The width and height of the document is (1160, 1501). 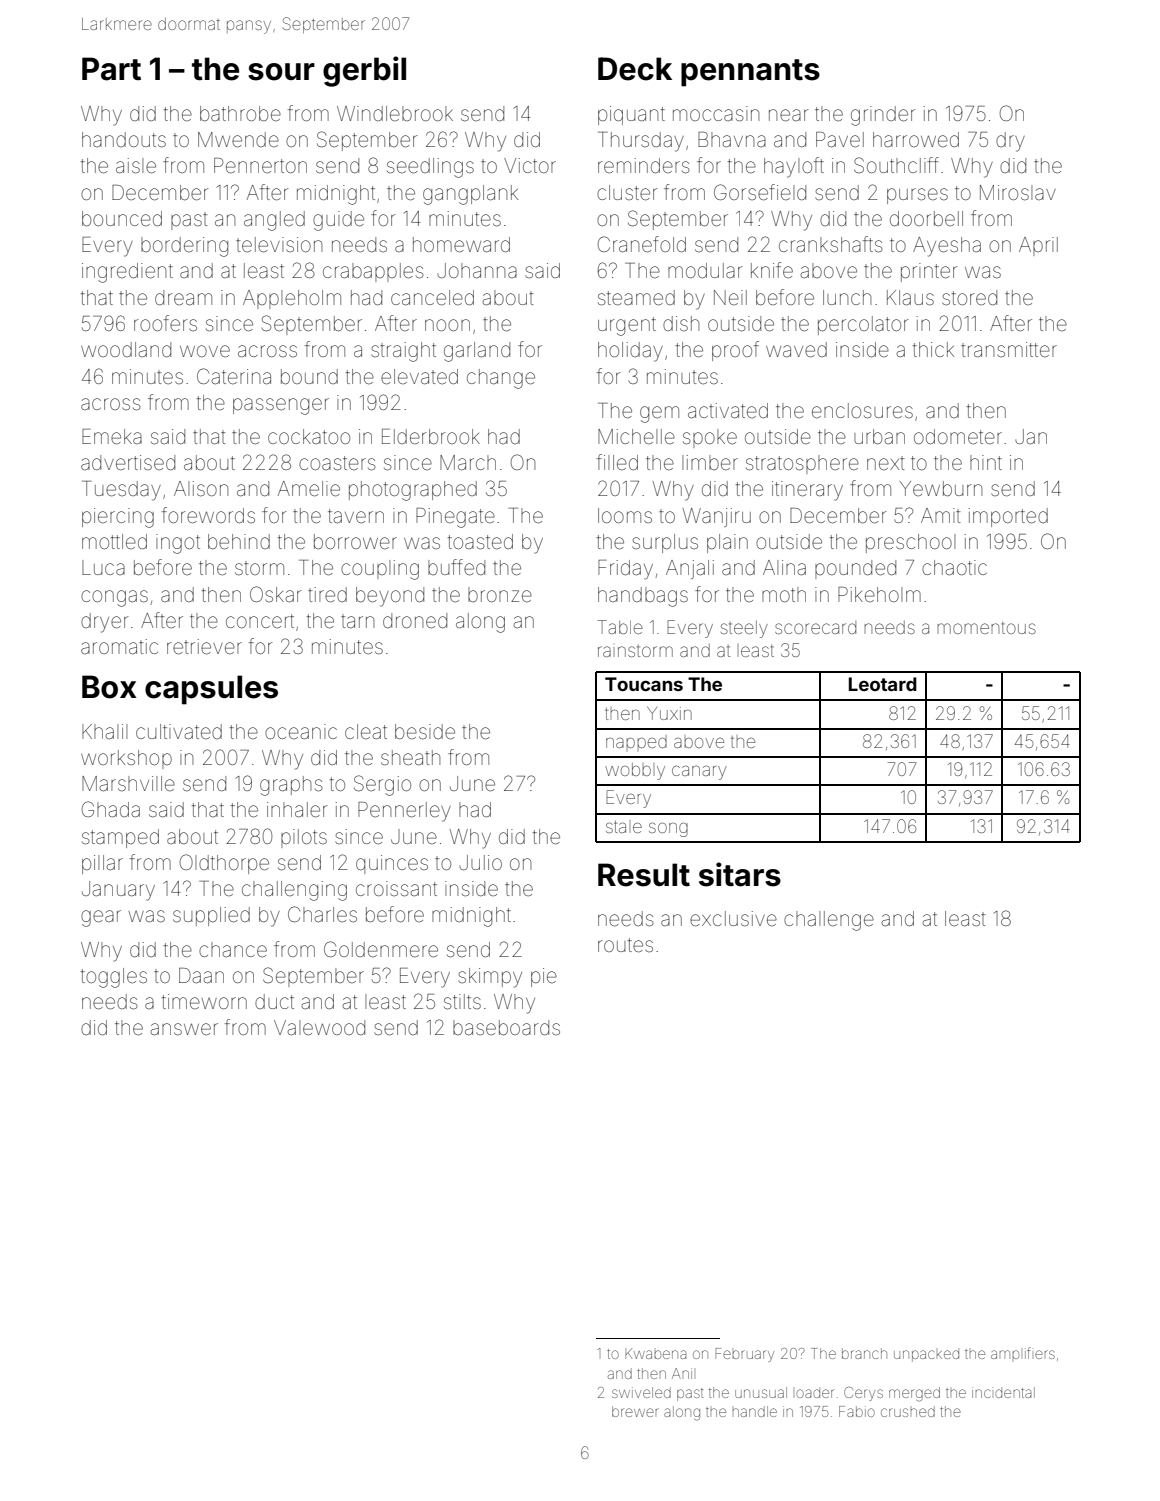 I want to click on gerbil, so click(x=364, y=71).
